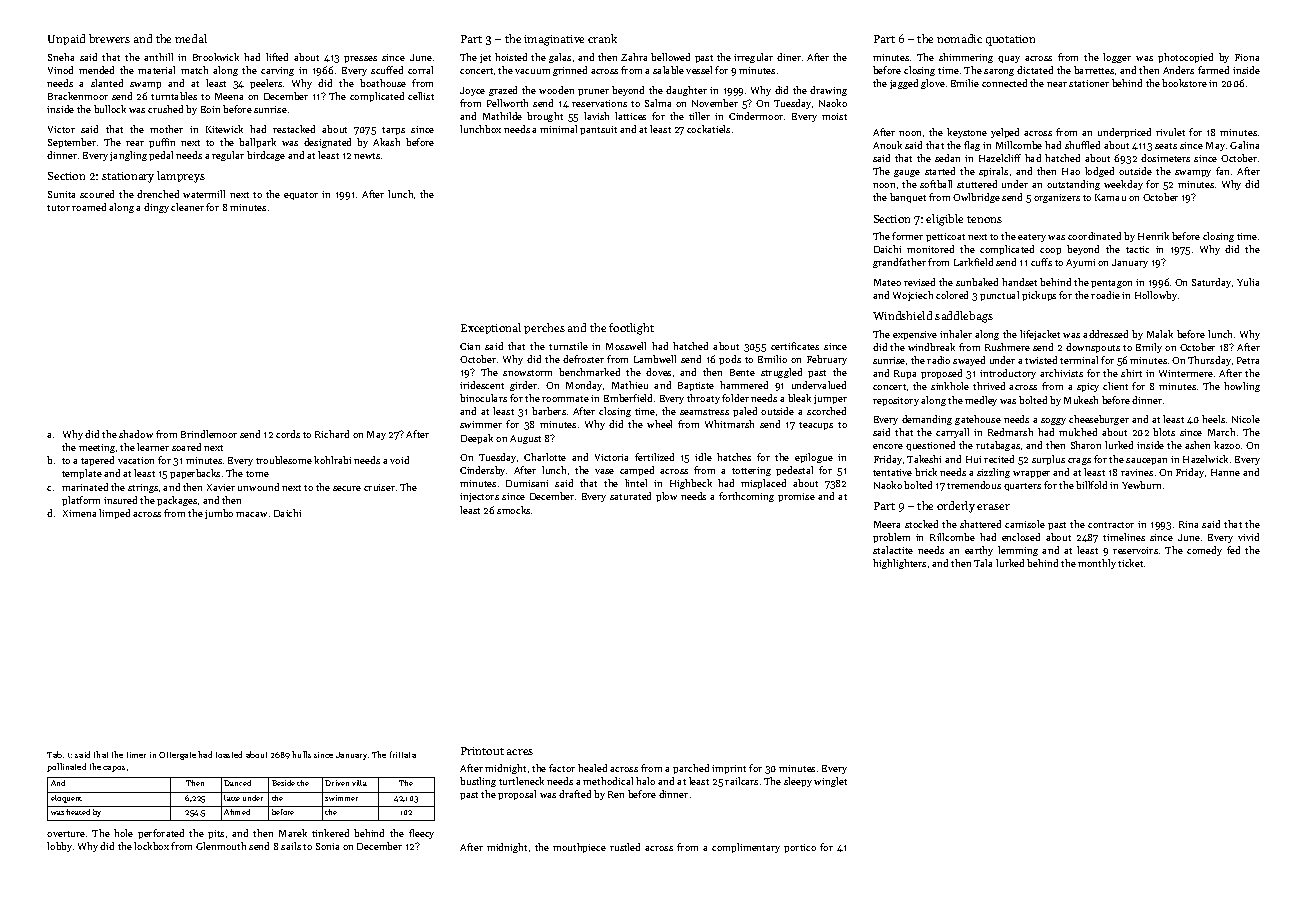  Describe the element at coordinates (1213, 419) in the screenshot. I see `heels` at that location.
